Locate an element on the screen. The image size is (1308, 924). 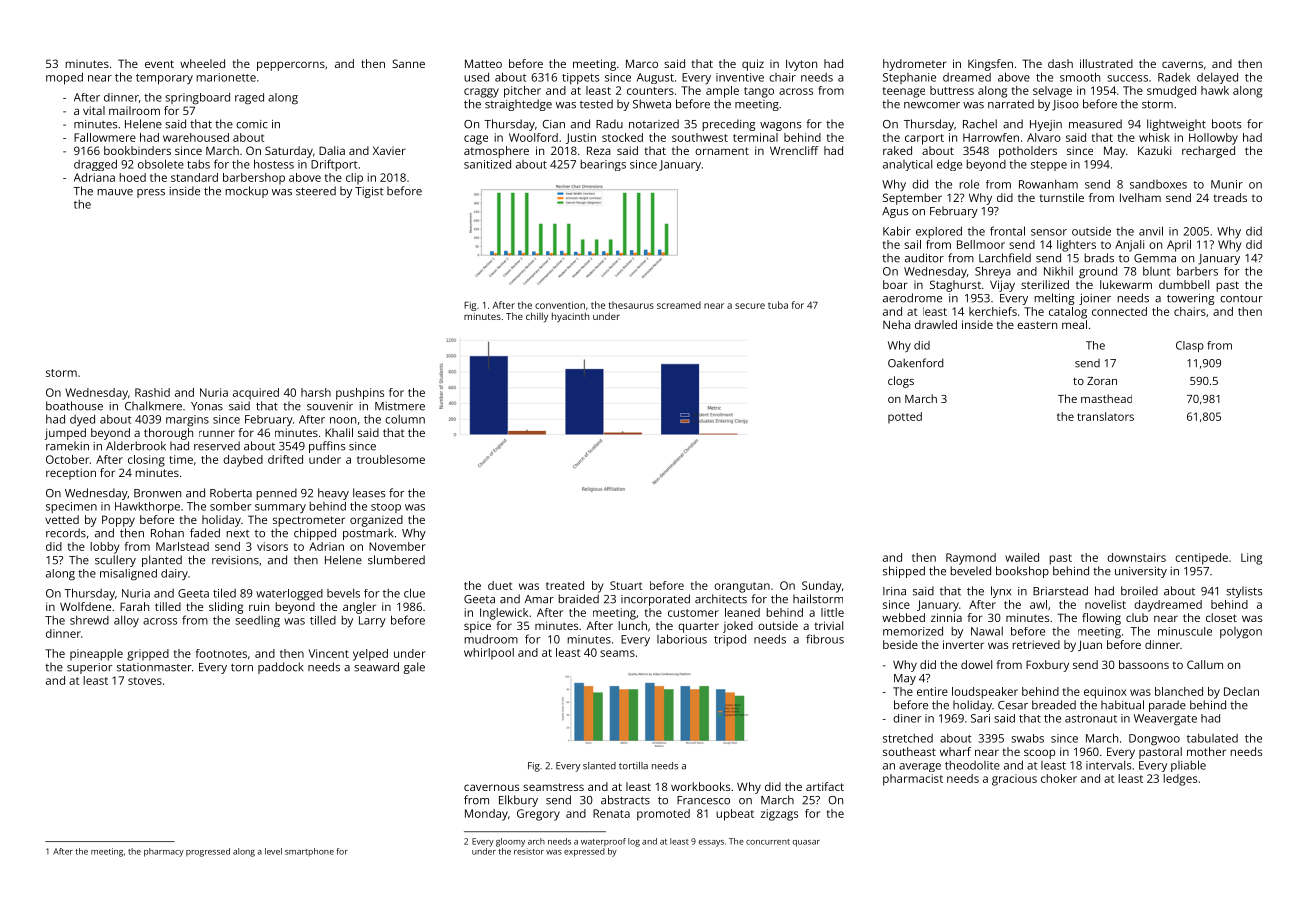
bearings is located at coordinates (603, 165).
